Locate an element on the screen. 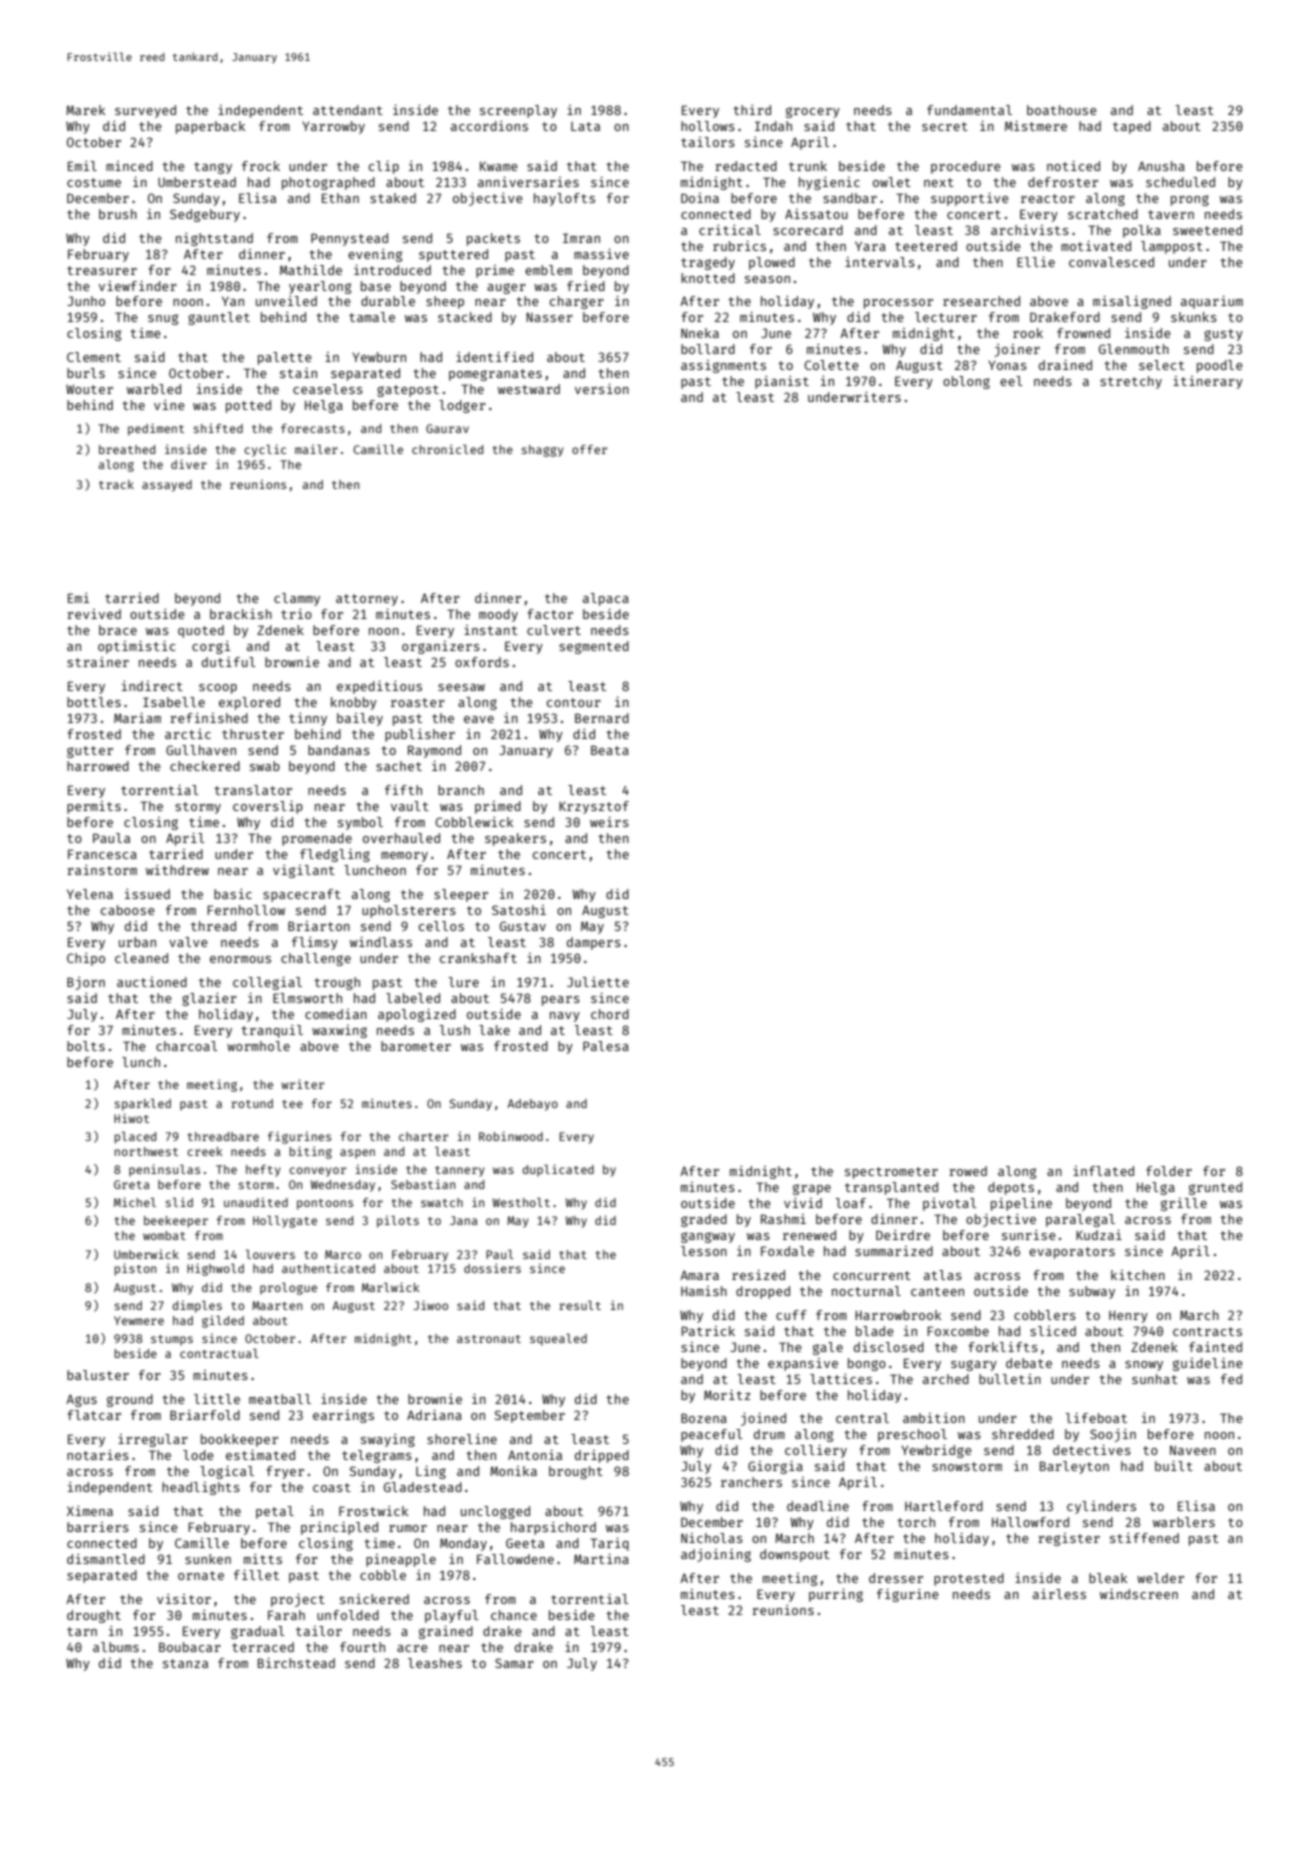 The width and height of the screenshot is (1310, 1853). valve is located at coordinates (188, 942).
